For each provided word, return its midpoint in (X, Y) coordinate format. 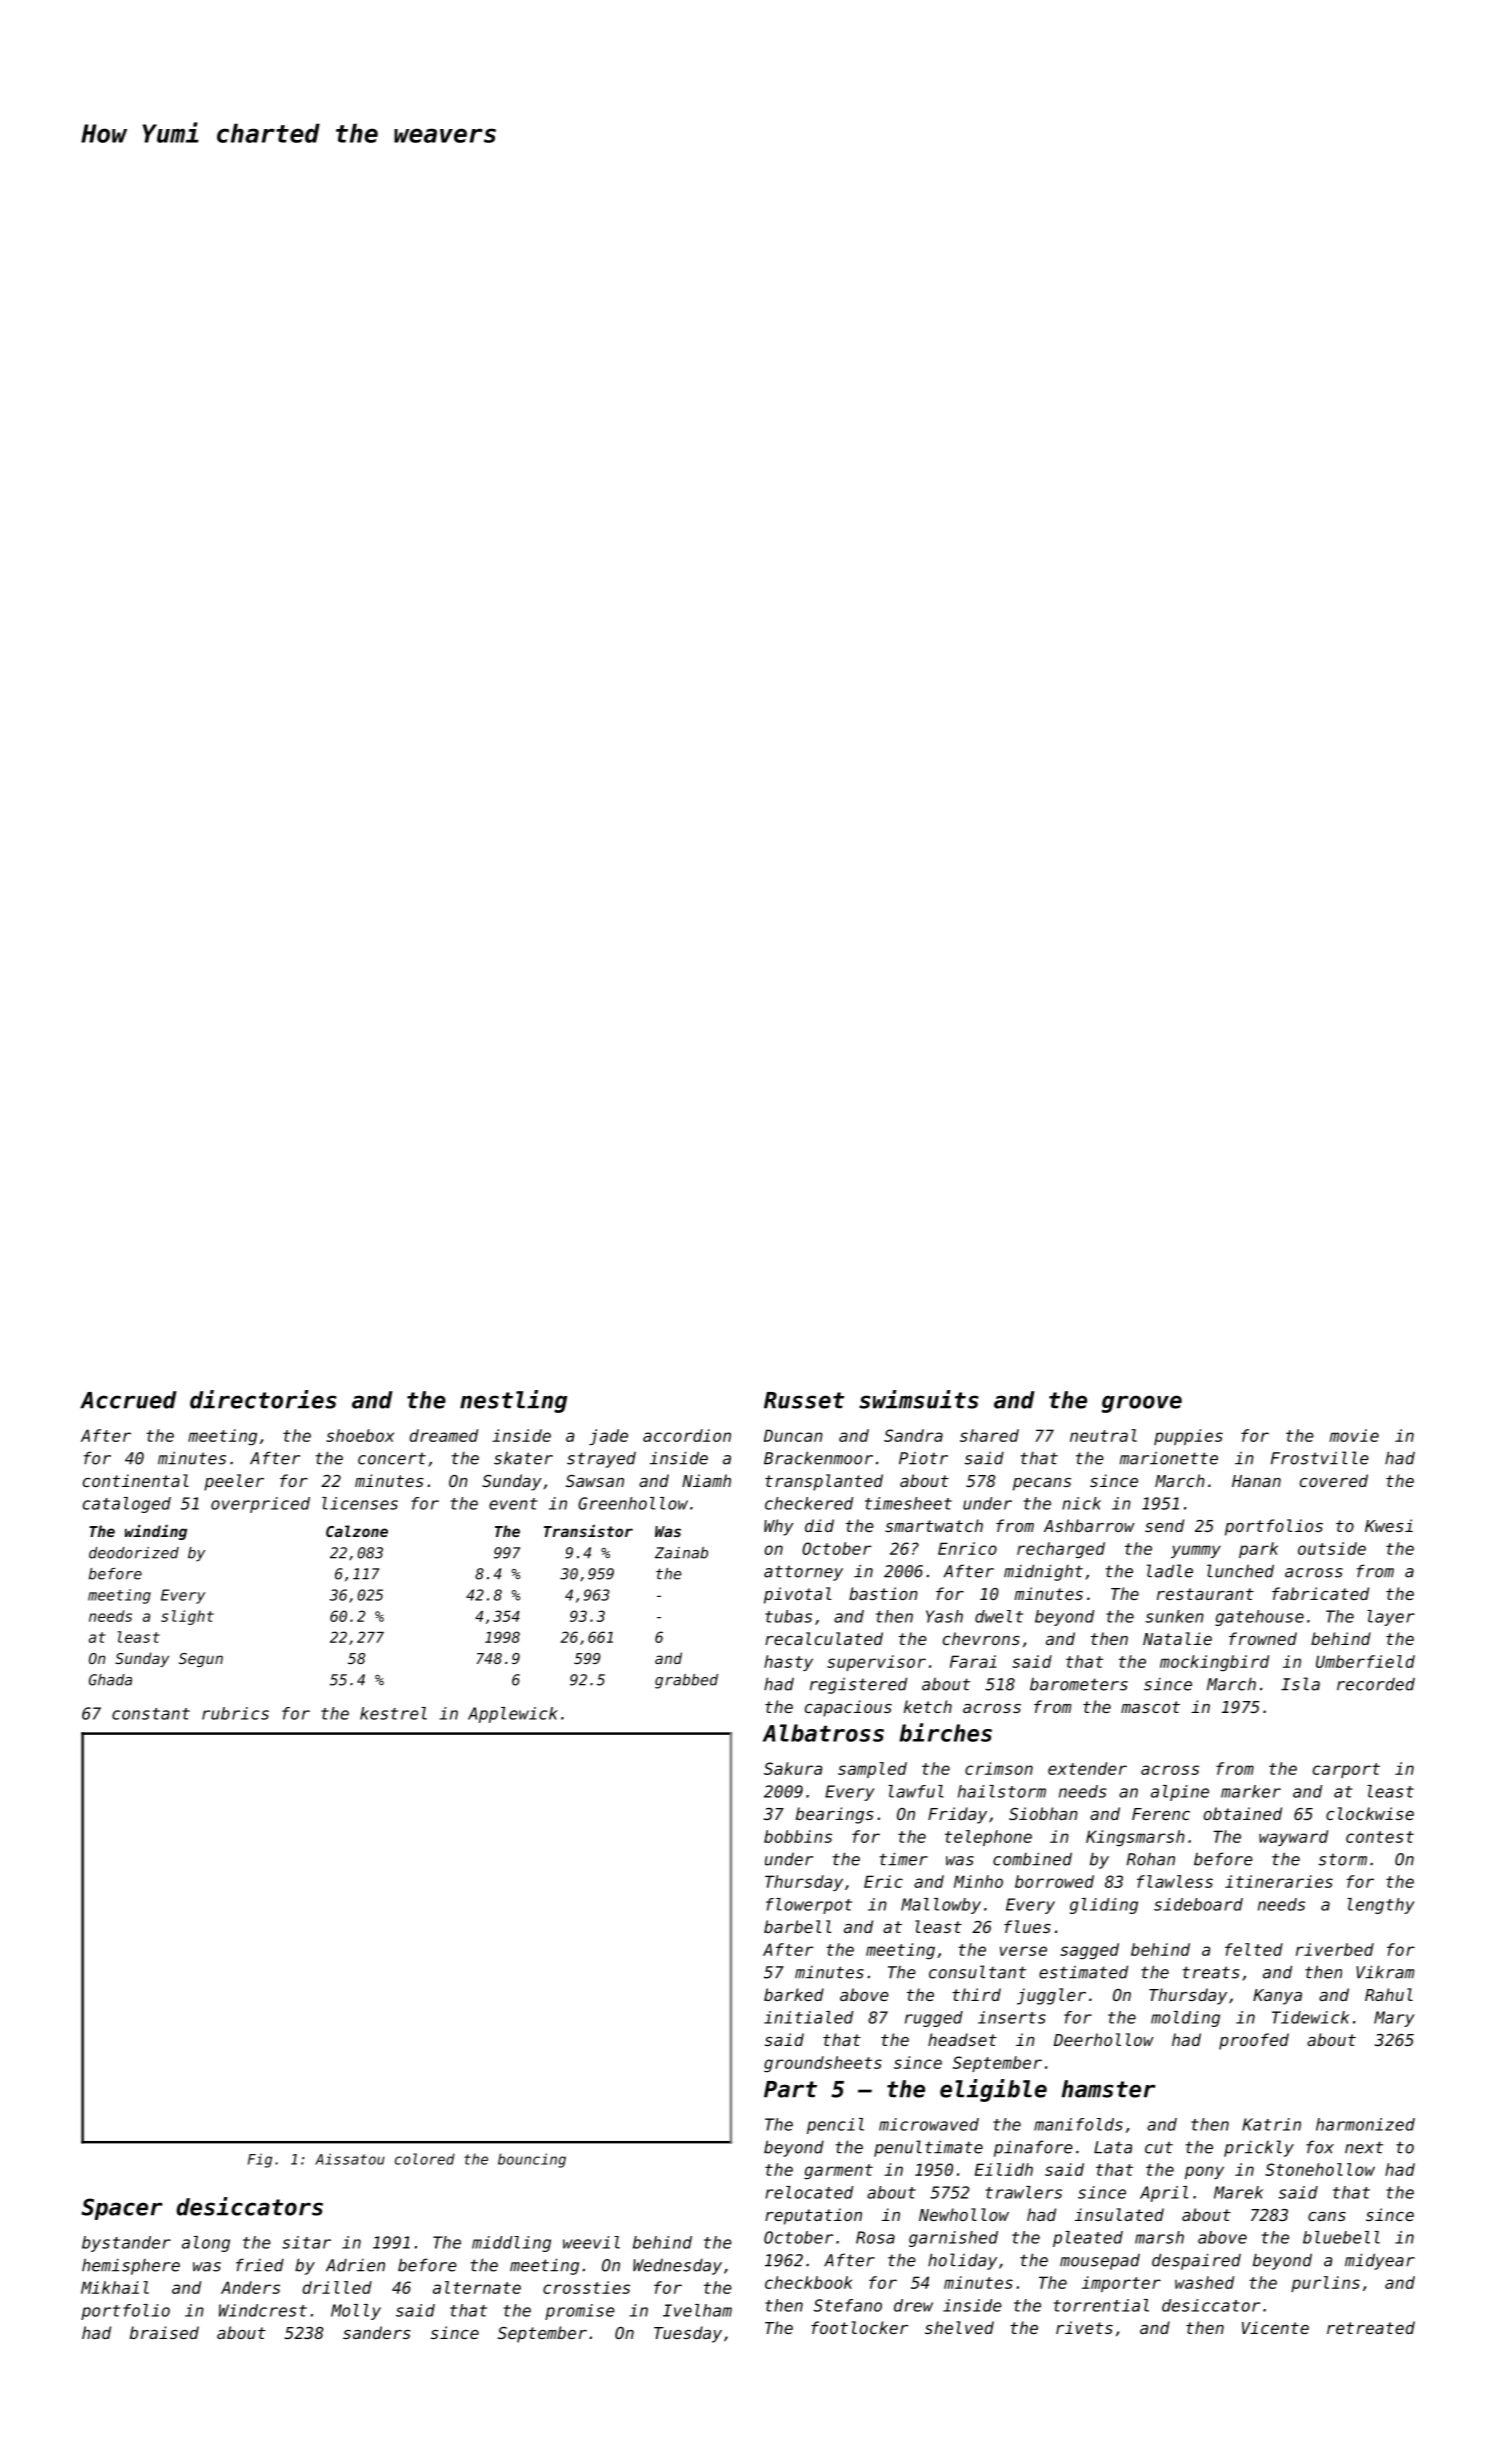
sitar (306, 2242)
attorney (803, 1573)
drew (913, 2305)
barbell (797, 1926)
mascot (1150, 1707)
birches (945, 1732)
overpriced (260, 1505)
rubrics (235, 1713)
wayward (1293, 1838)
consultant (977, 1972)
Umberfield (1365, 1661)
